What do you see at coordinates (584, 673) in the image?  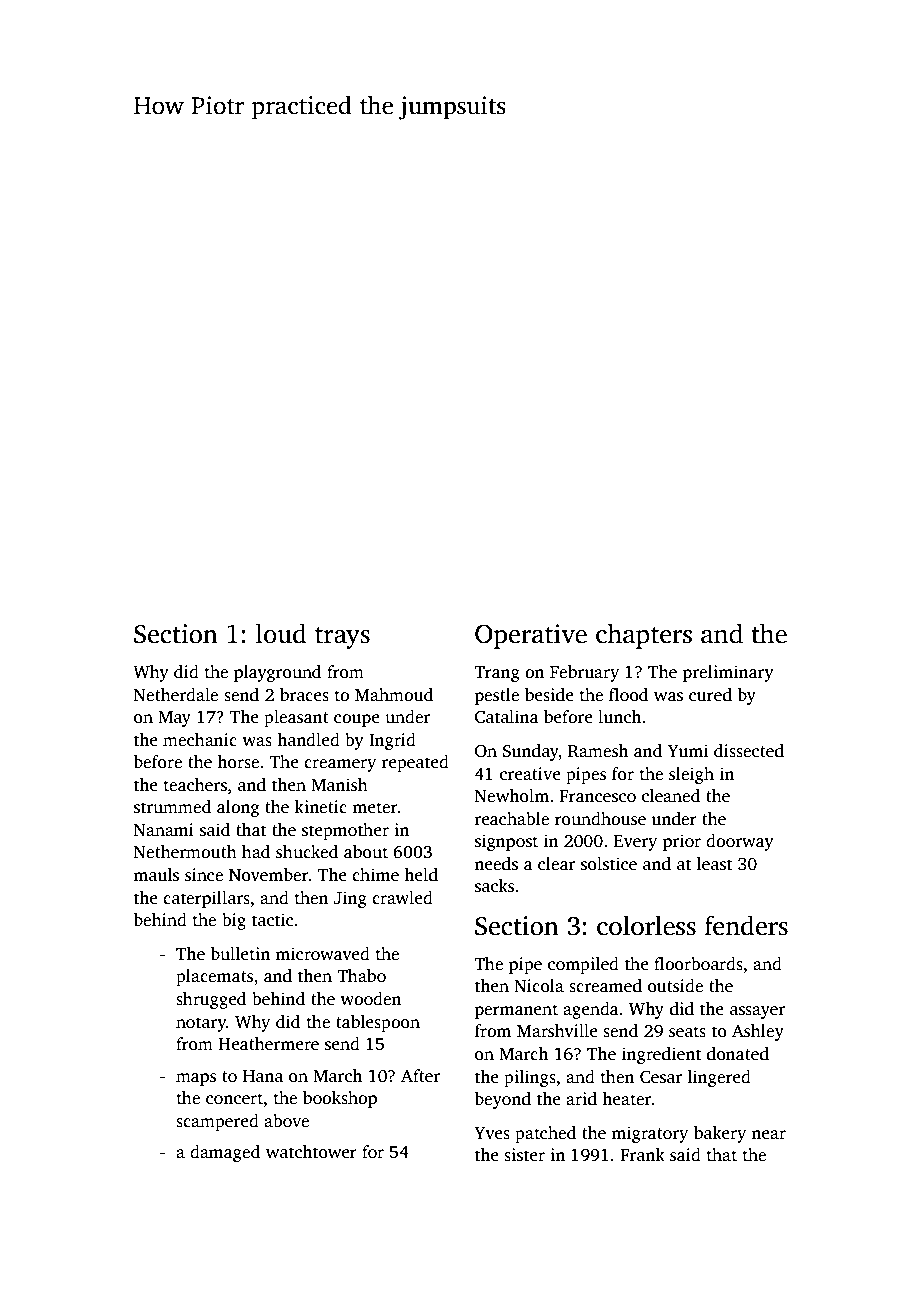 I see `February` at bounding box center [584, 673].
